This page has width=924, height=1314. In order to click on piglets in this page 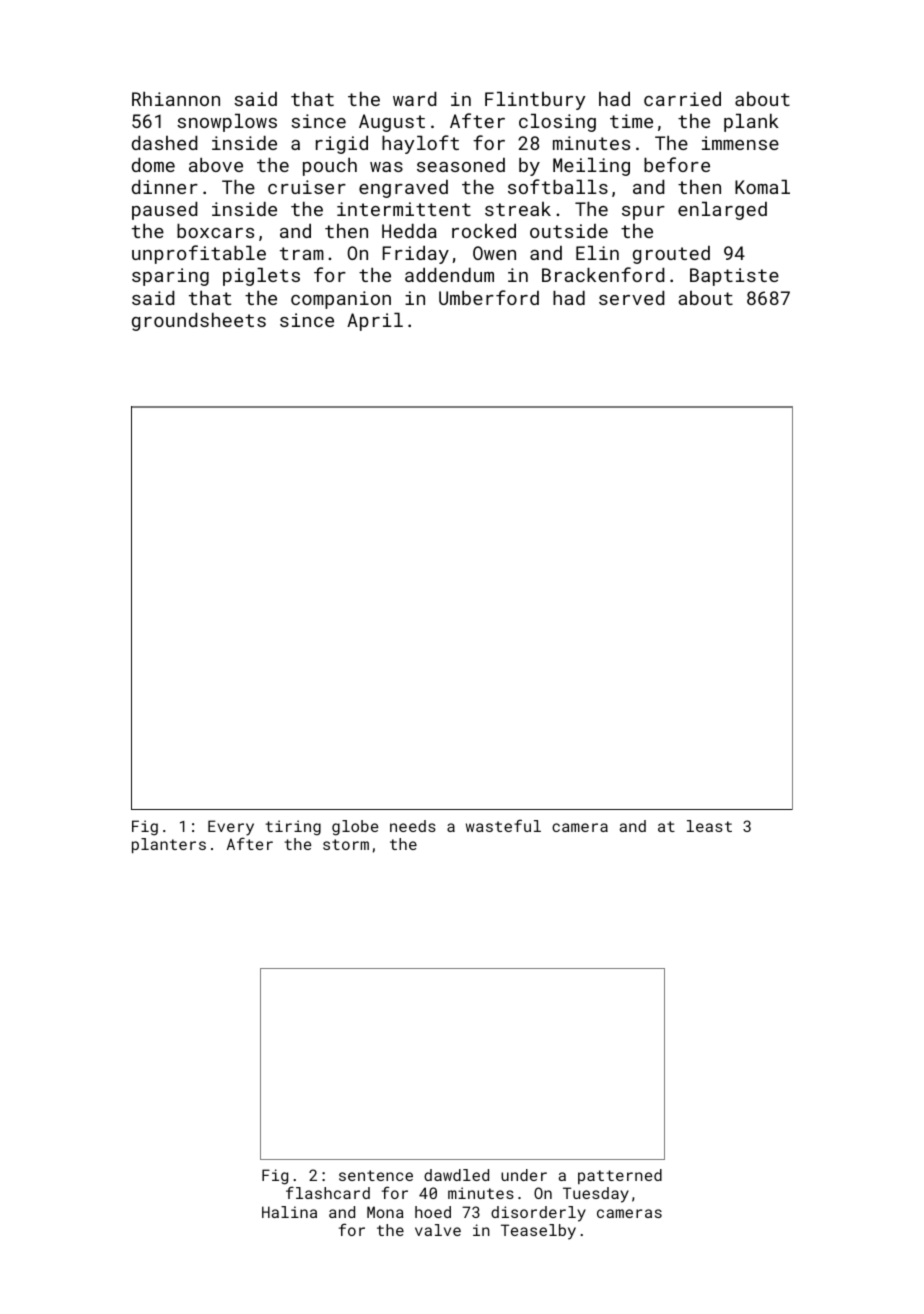, I will do `click(261, 277)`.
